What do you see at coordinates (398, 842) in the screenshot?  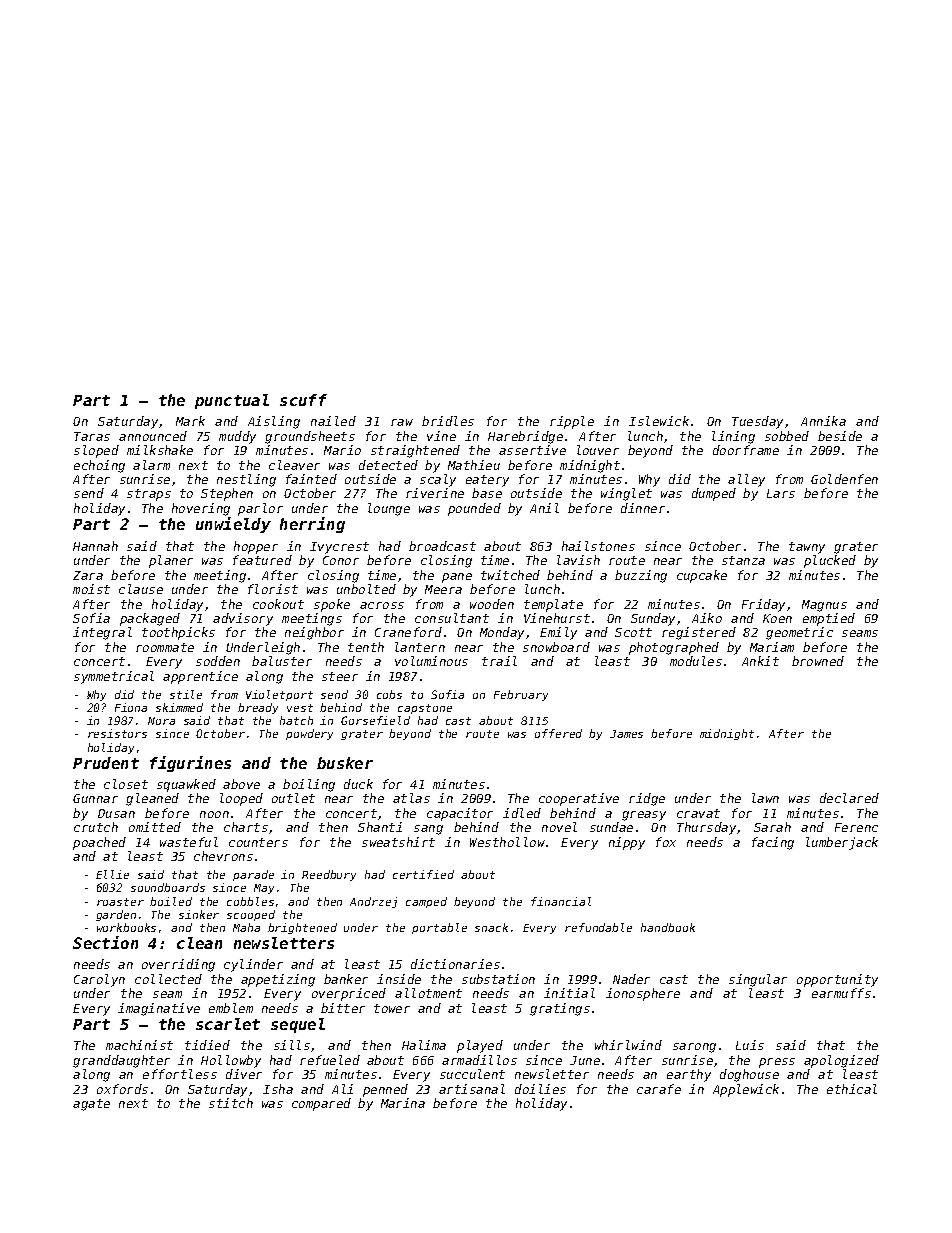 I see `sweatshirt` at bounding box center [398, 842].
